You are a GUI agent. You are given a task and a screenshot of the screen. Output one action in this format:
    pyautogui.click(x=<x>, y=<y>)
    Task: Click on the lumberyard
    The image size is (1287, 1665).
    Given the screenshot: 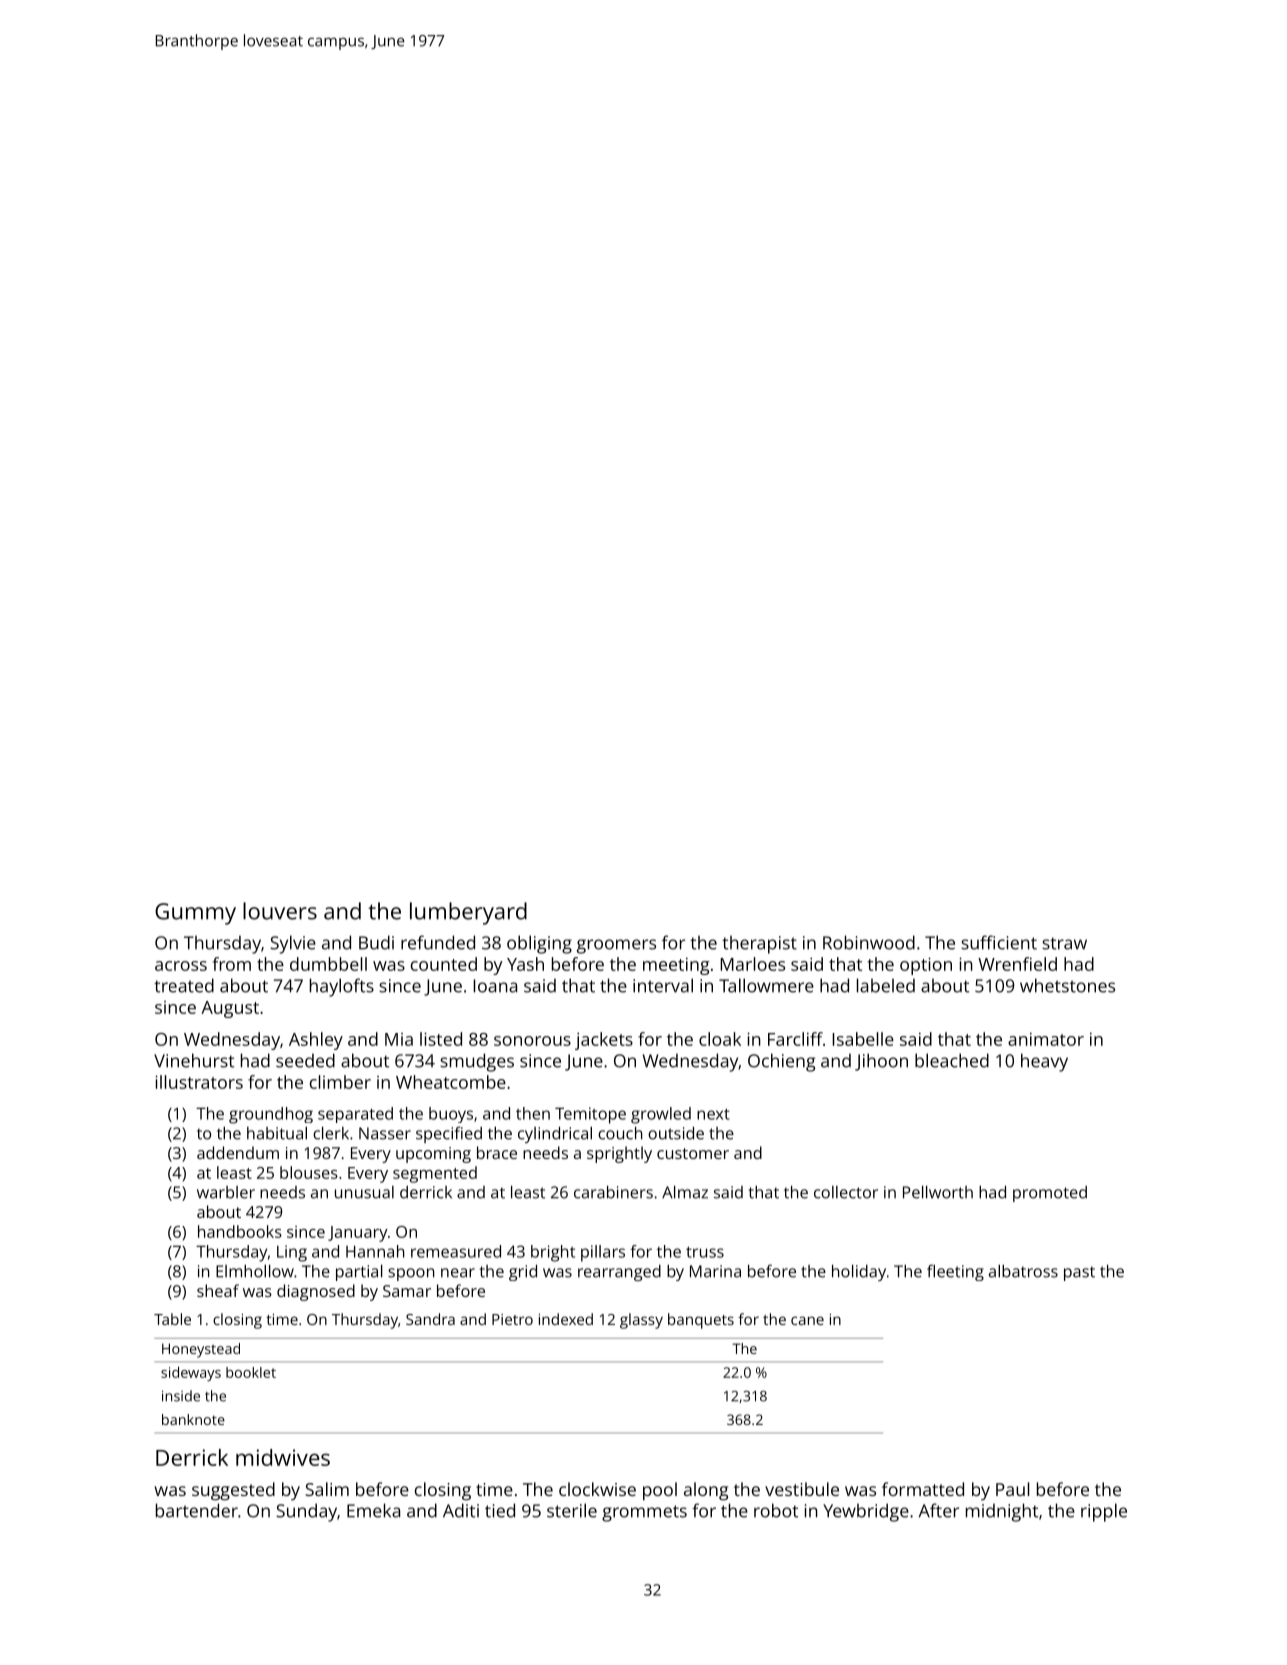 What is the action you would take?
    pyautogui.click(x=468, y=913)
